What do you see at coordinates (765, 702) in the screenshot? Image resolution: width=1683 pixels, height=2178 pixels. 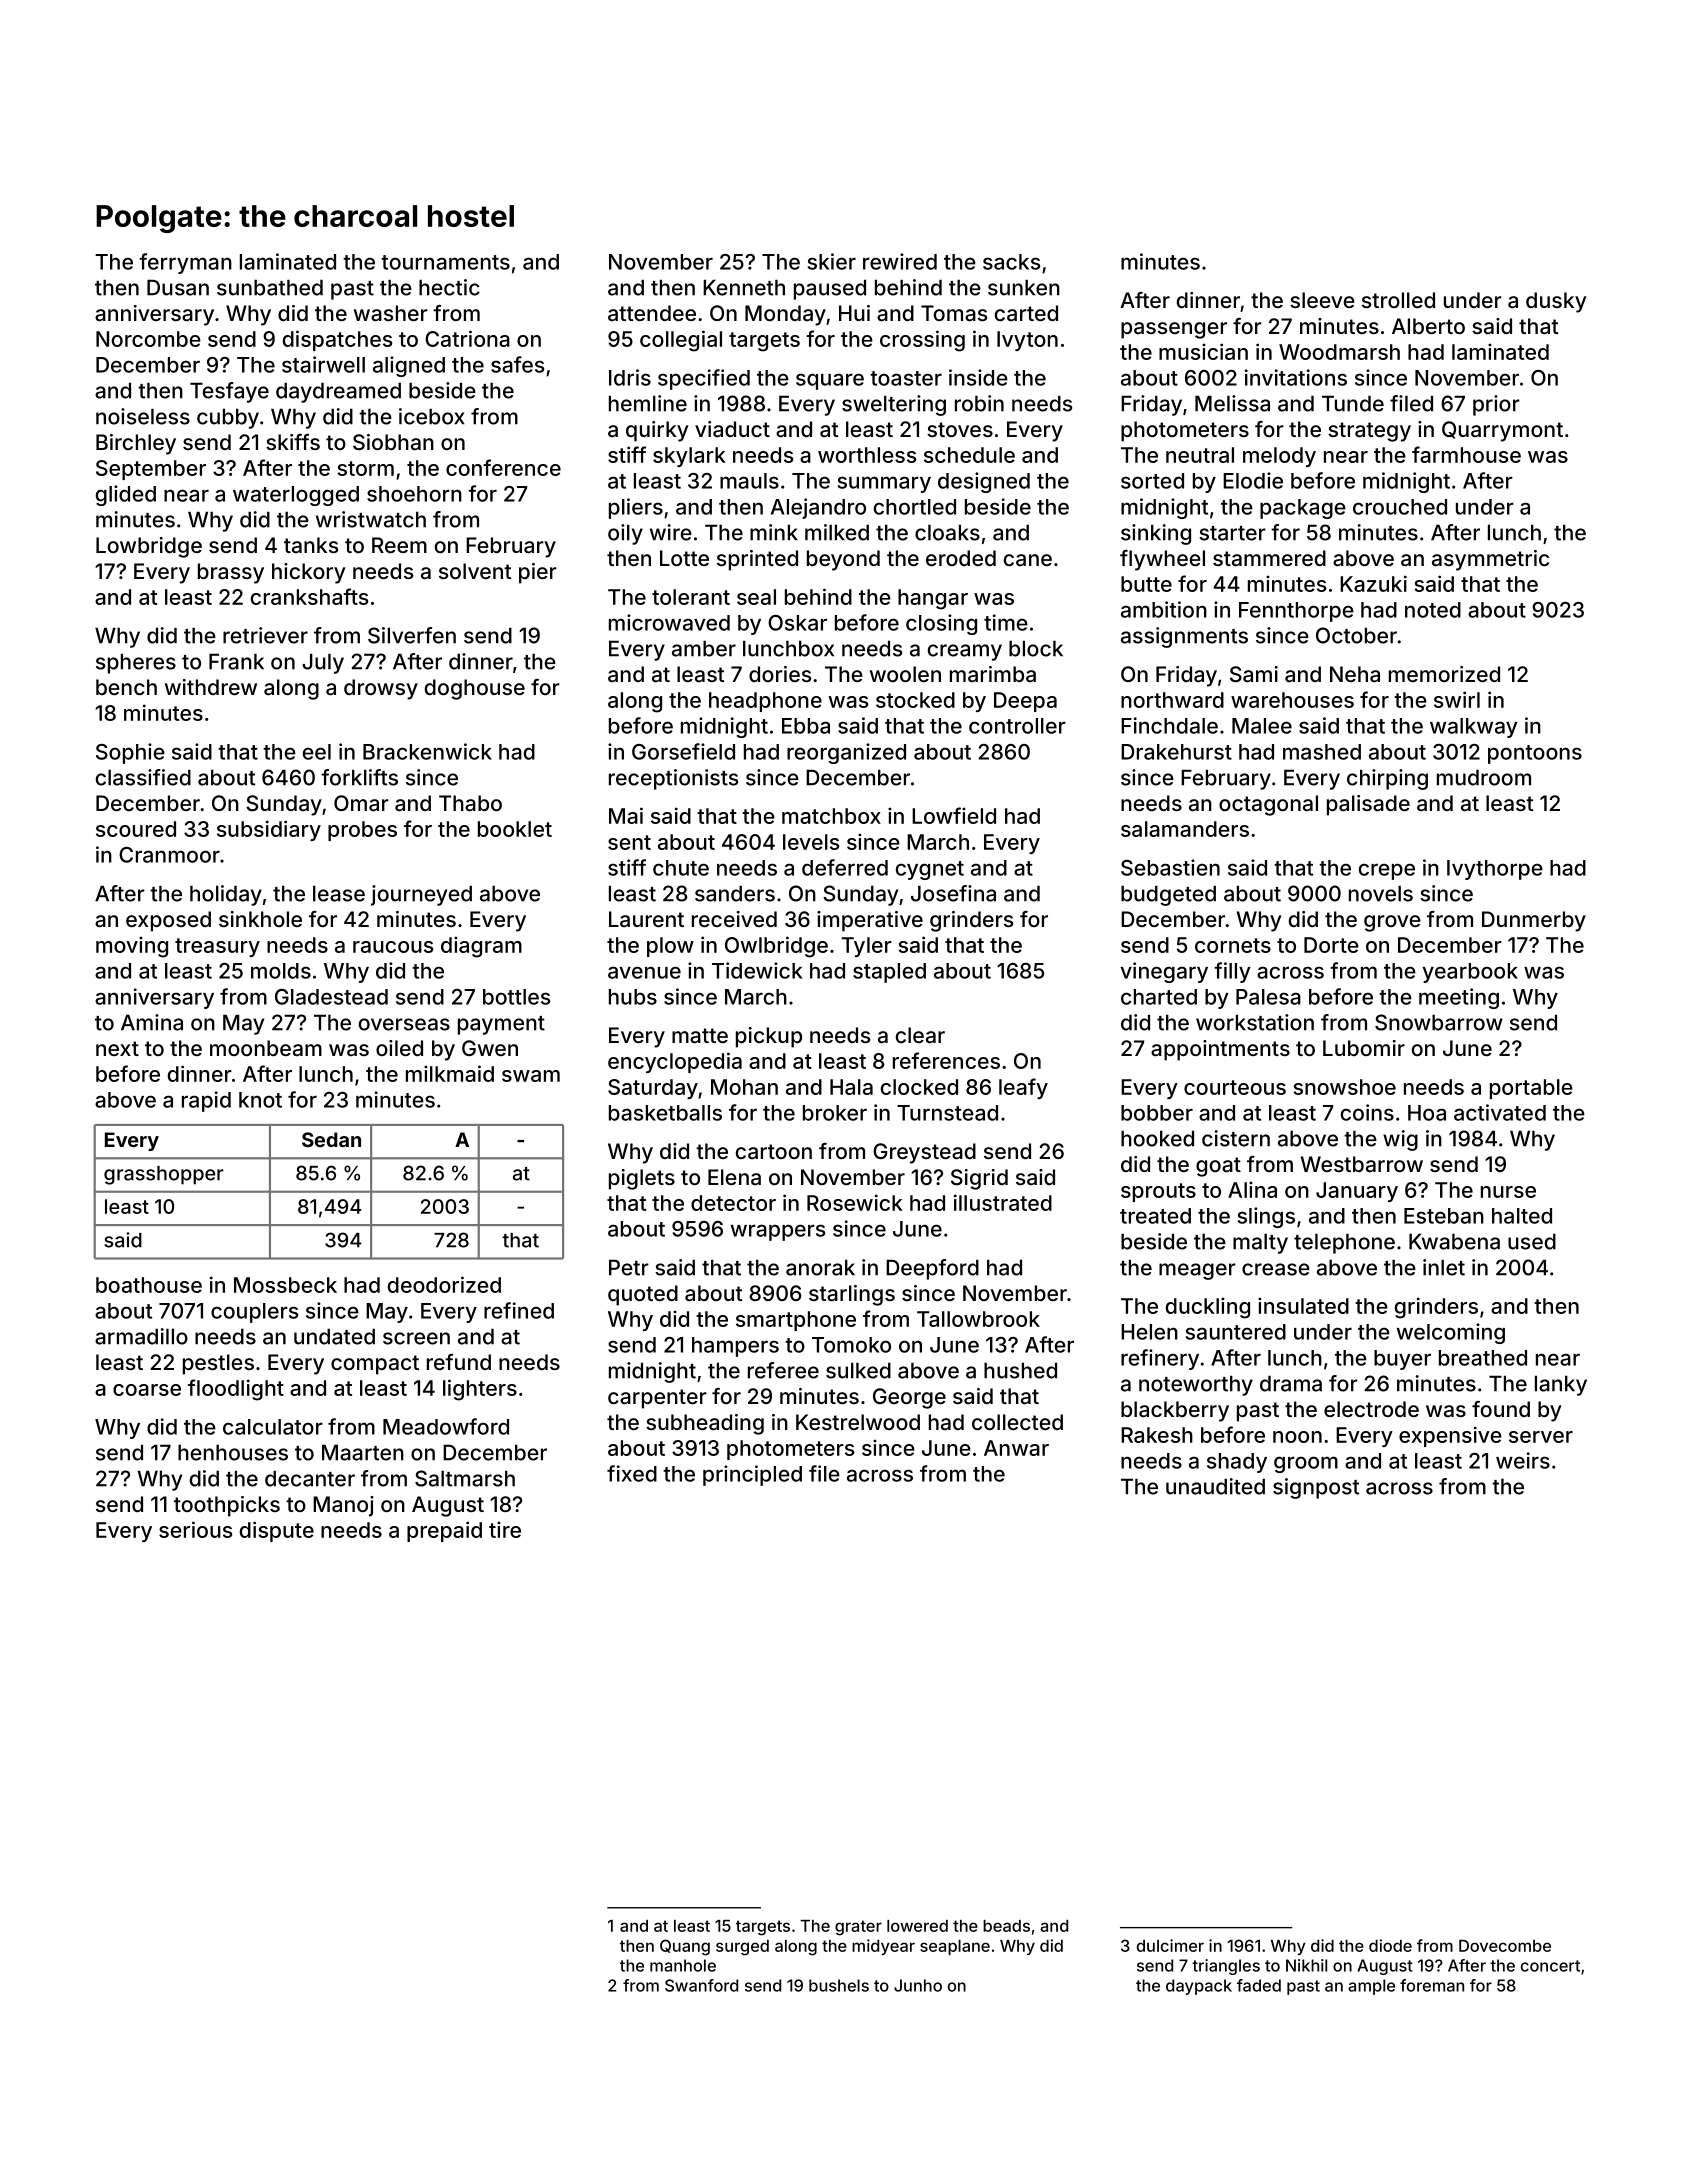 I see `headphone` at bounding box center [765, 702].
